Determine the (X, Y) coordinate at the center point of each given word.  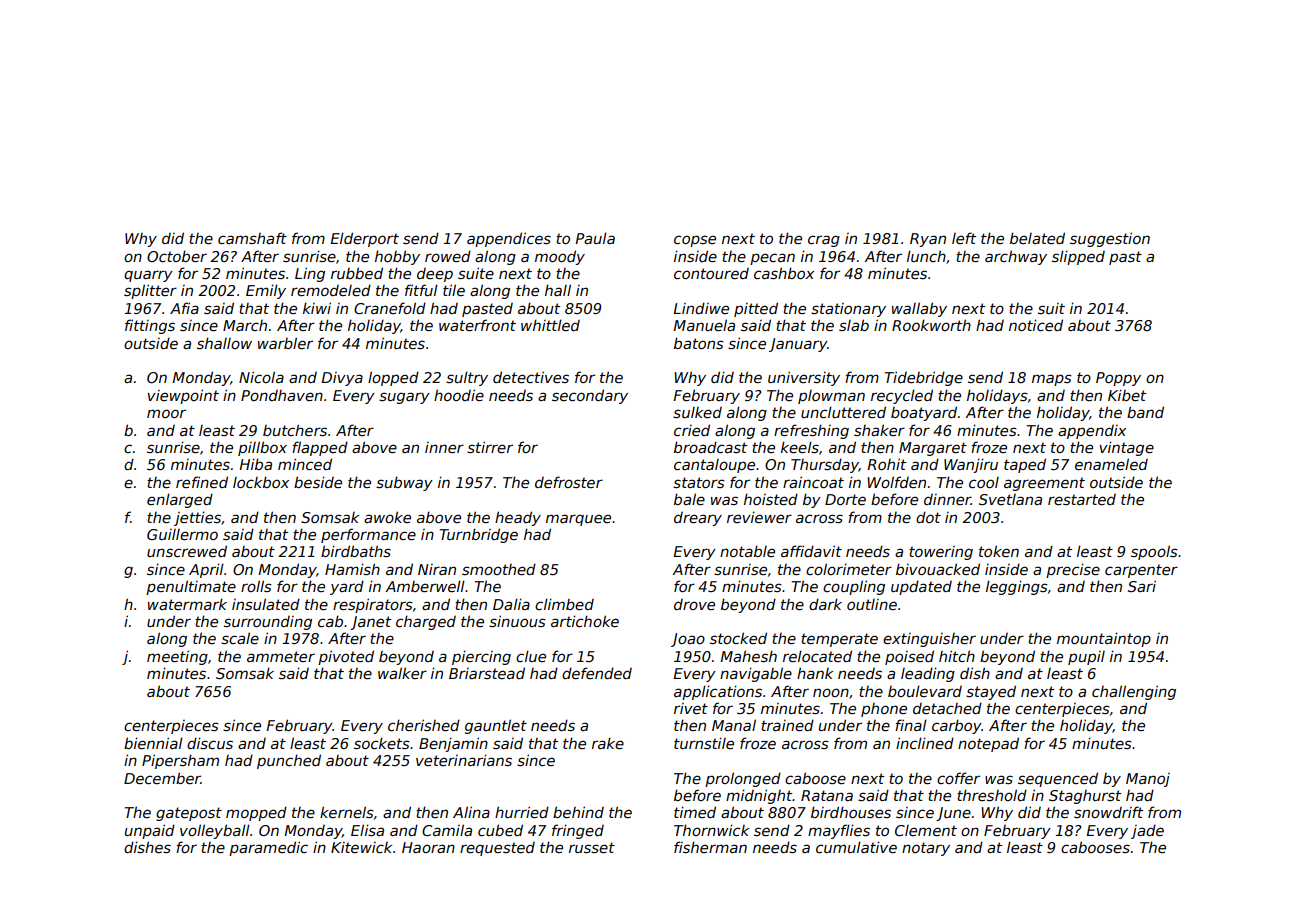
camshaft (252, 238)
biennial (153, 743)
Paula (595, 238)
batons (699, 343)
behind (578, 812)
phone (884, 710)
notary (926, 849)
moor (166, 413)
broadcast (710, 447)
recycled (902, 396)
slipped (1078, 257)
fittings (150, 326)
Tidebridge (924, 378)
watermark (187, 604)
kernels (347, 812)
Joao (688, 640)
